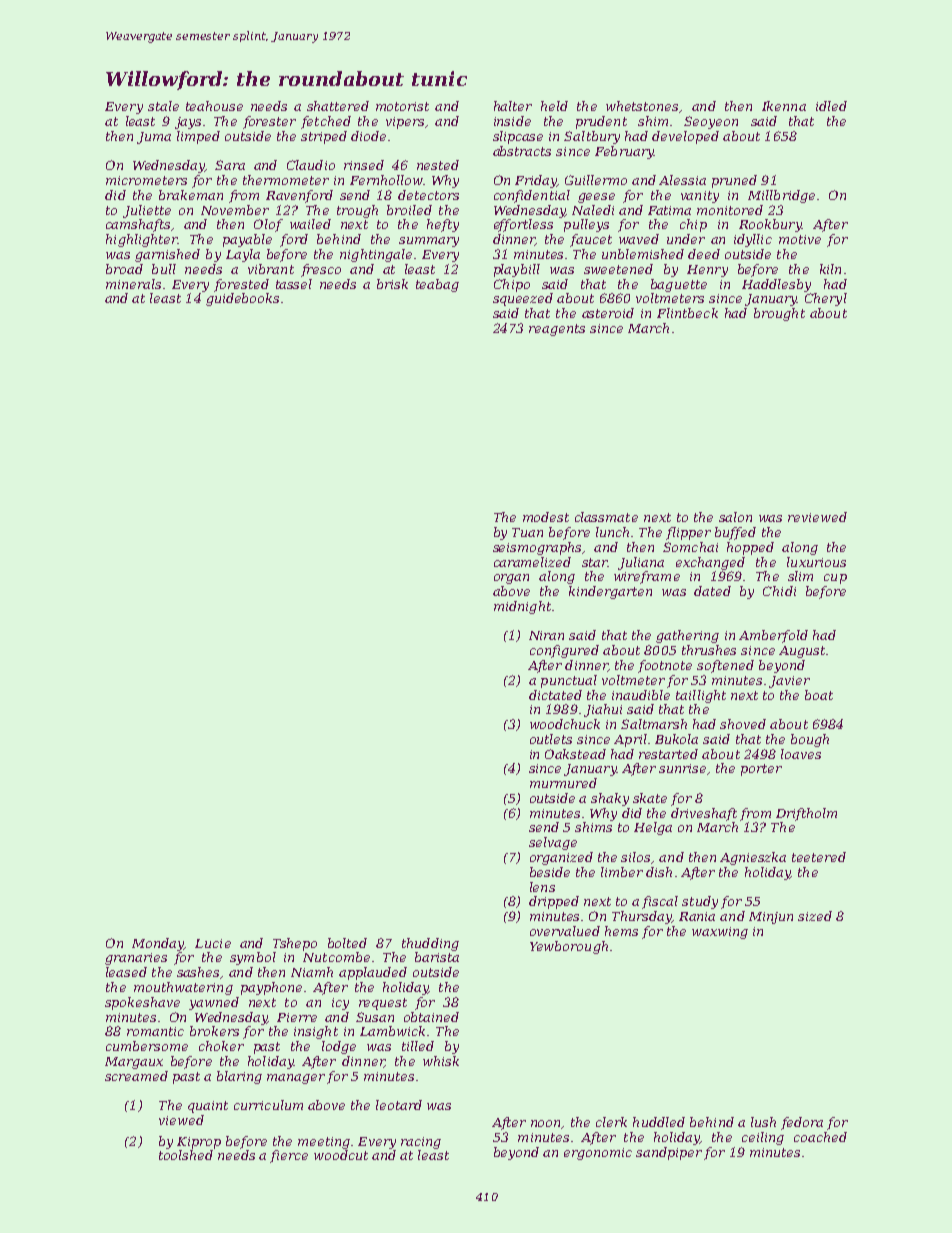 The width and height of the document is (952, 1233). I want to click on midnight, so click(522, 607).
